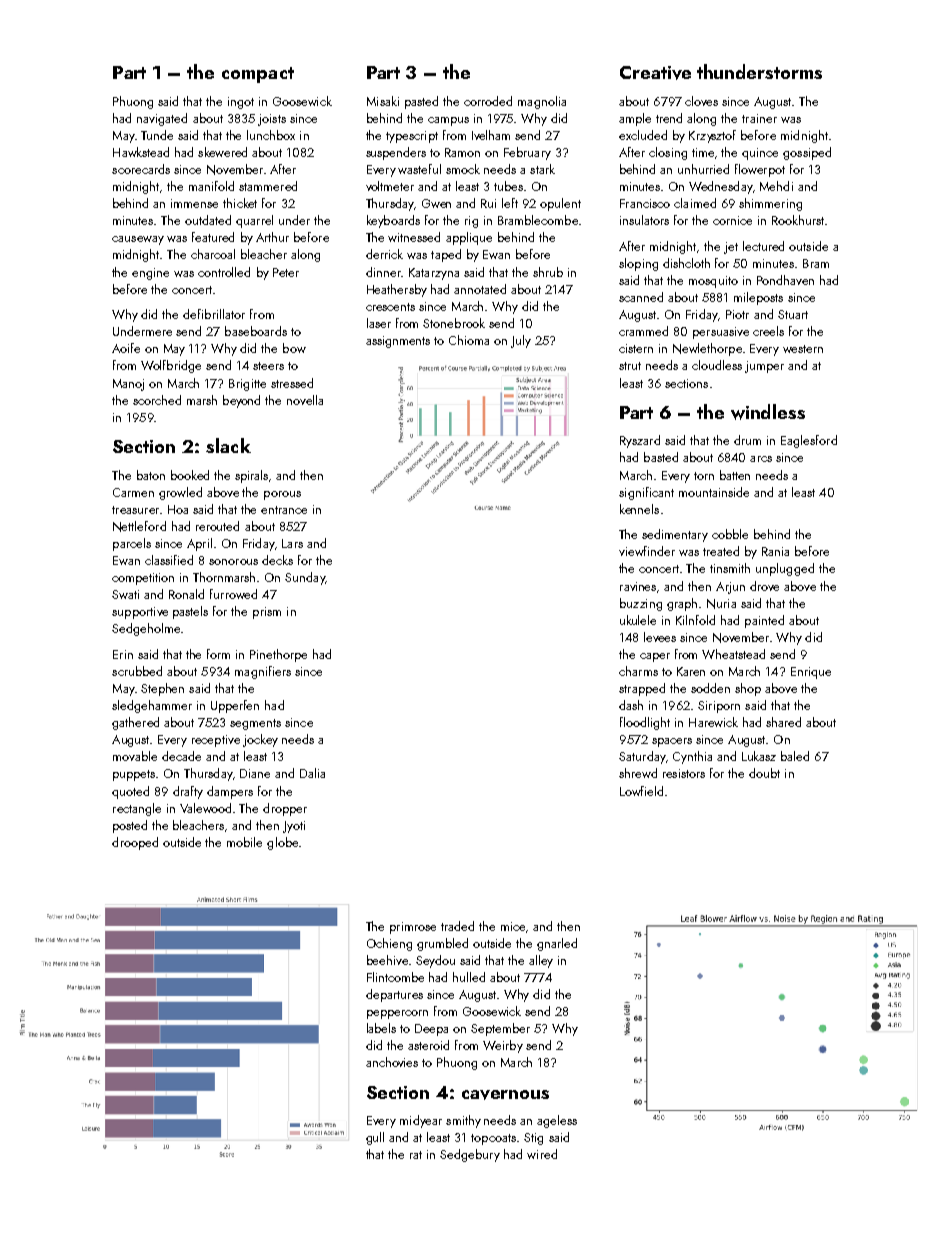 Image resolution: width=952 pixels, height=1233 pixels. Describe the element at coordinates (398, 342) in the screenshot. I see `assignments` at that location.
